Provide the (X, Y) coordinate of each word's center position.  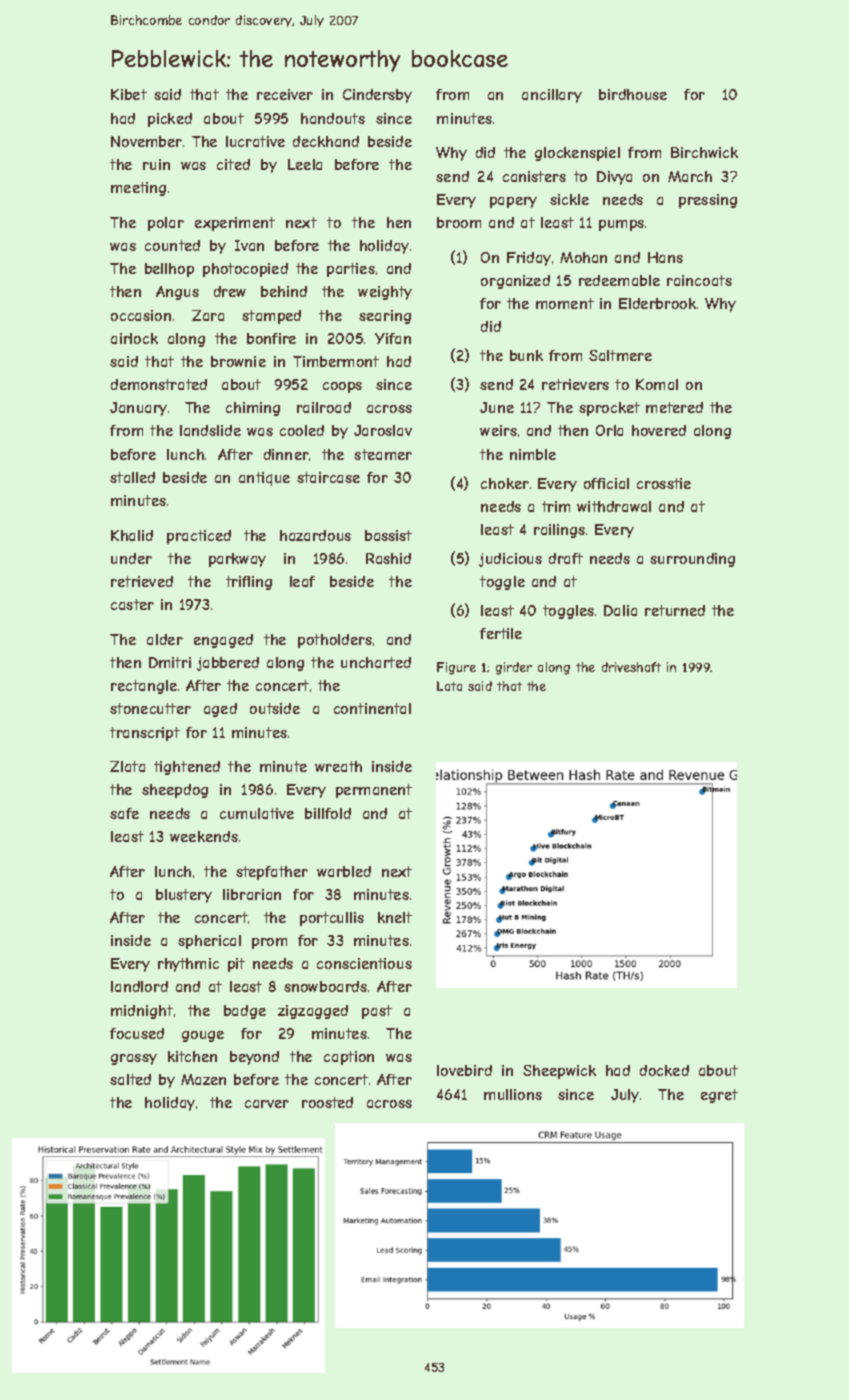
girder (514, 668)
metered (674, 407)
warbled (344, 871)
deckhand (326, 141)
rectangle (144, 687)
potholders (335, 641)
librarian (252, 894)
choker (505, 483)
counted (172, 245)
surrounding (692, 560)
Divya (614, 178)
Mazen (203, 1079)
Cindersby (377, 96)
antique (264, 479)
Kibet (129, 94)
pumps (621, 225)
